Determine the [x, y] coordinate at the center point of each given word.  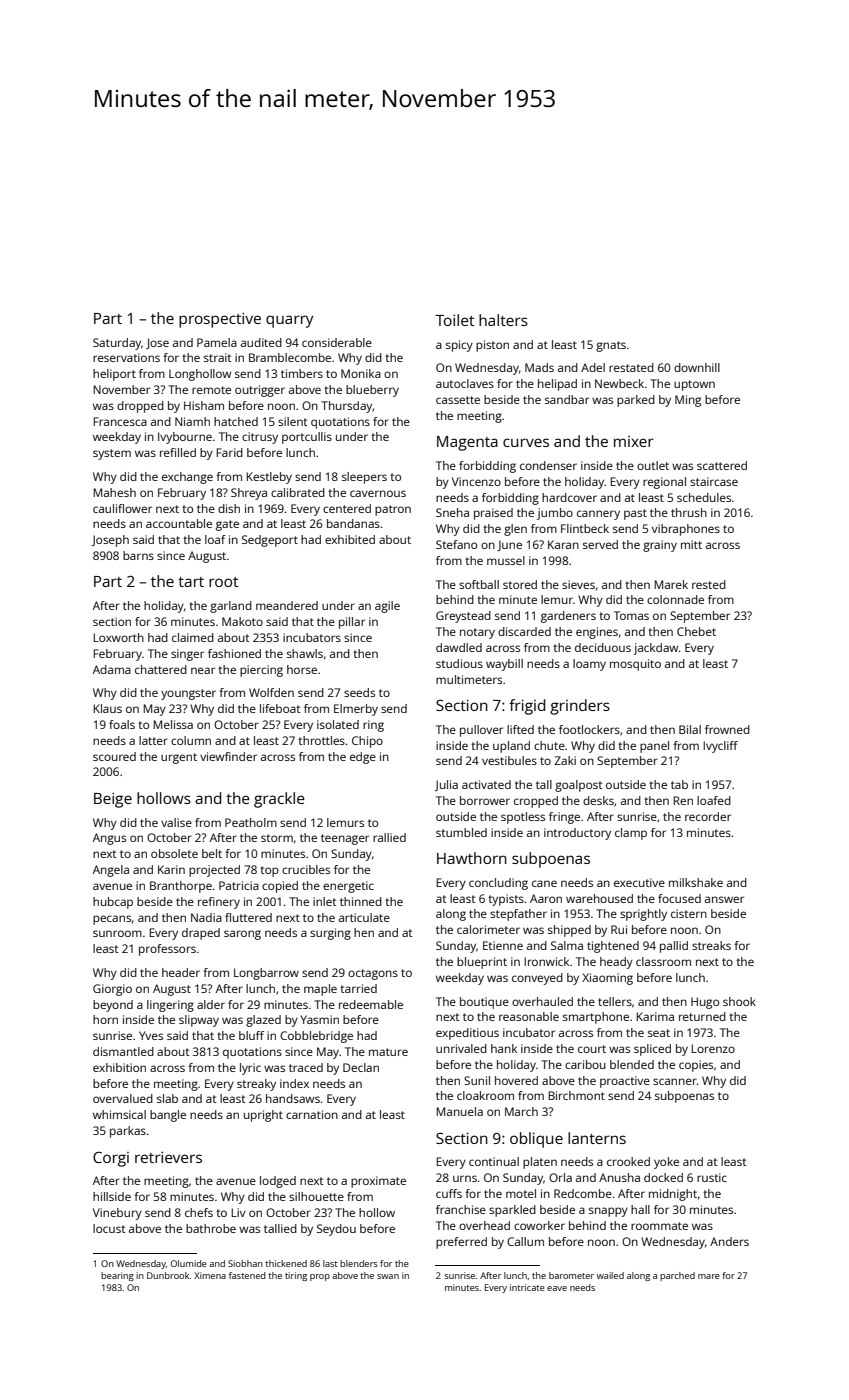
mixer [634, 441]
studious [459, 663]
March [521, 1111]
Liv [238, 1212]
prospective [220, 320]
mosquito [635, 665]
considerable [337, 342]
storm [277, 838]
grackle [279, 800]
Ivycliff [720, 747]
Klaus [107, 708]
